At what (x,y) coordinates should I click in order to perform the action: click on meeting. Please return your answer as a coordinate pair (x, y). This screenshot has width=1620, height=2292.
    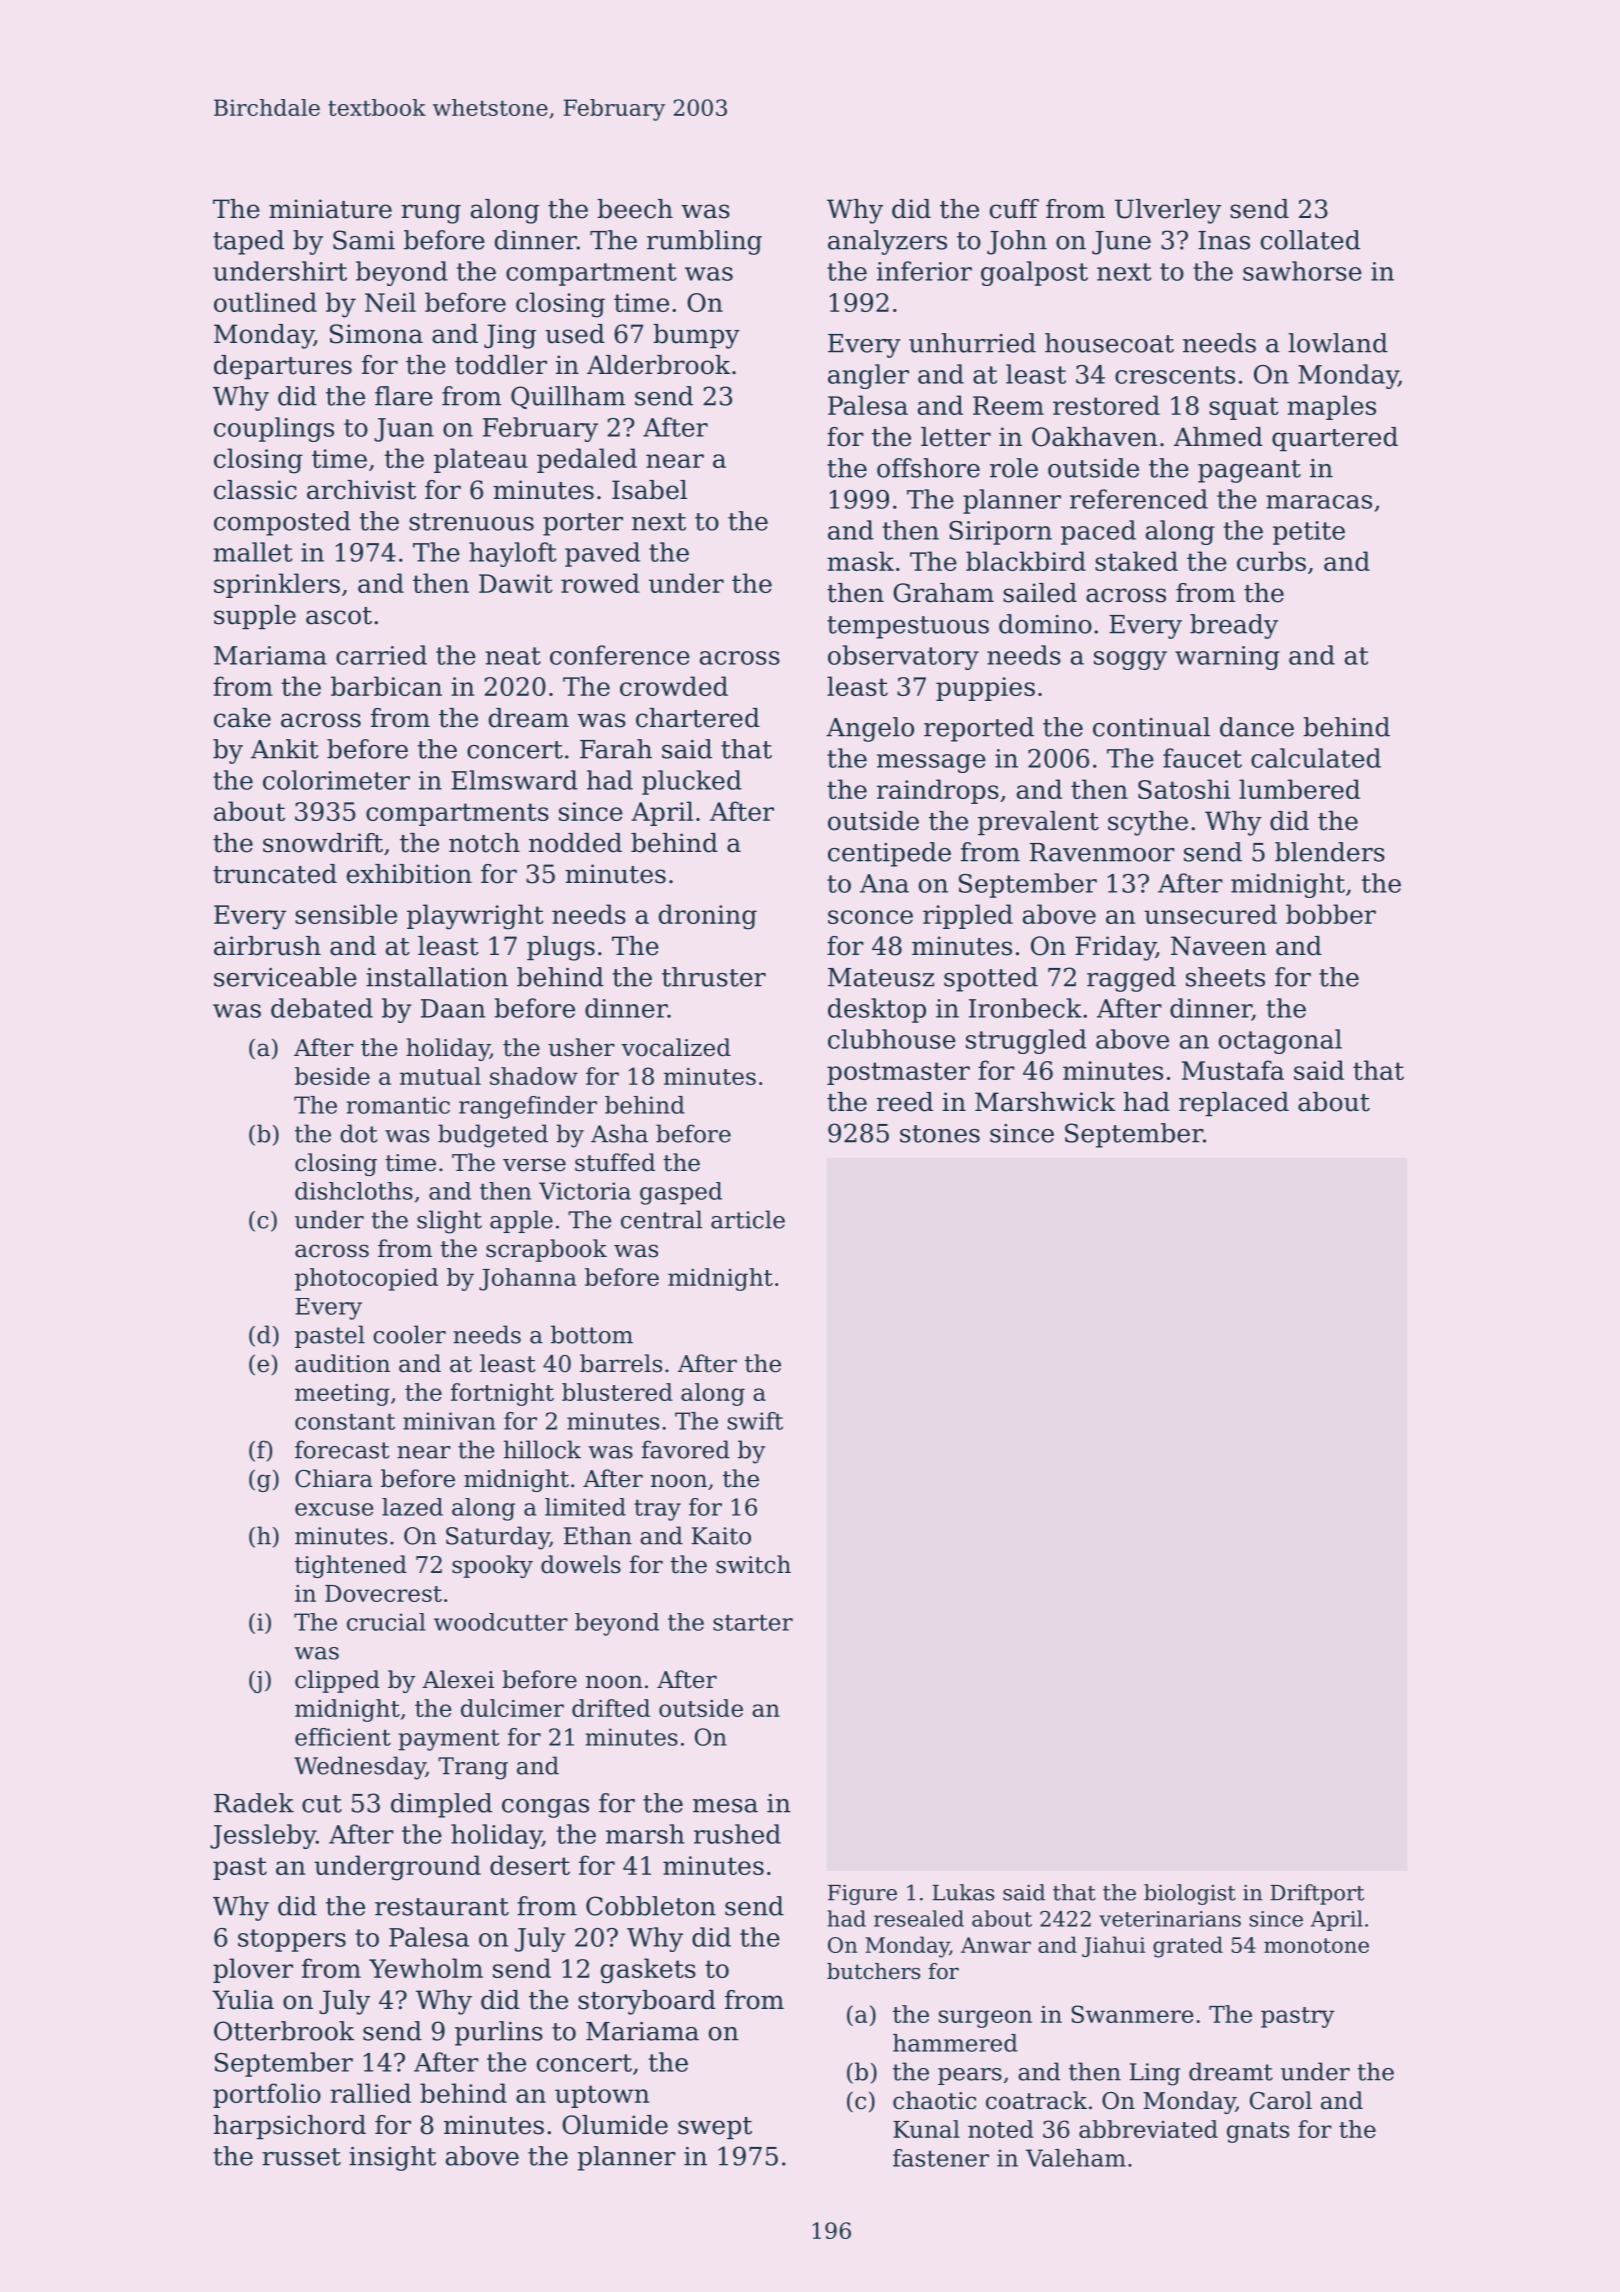
    Looking at the image, I should click on (342, 1395).
